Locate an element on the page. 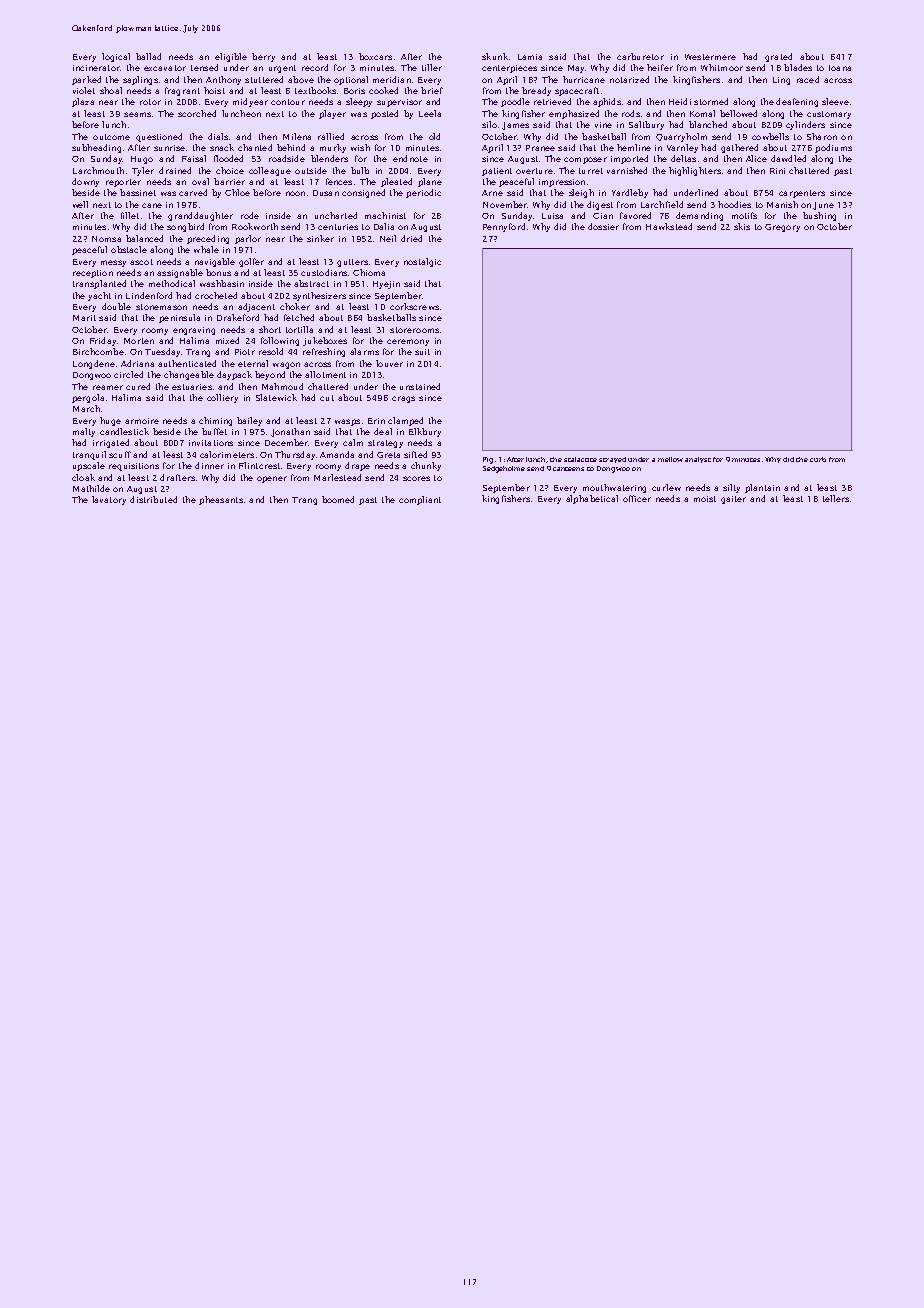 The width and height of the image is (924, 1308). fences is located at coordinates (339, 181).
